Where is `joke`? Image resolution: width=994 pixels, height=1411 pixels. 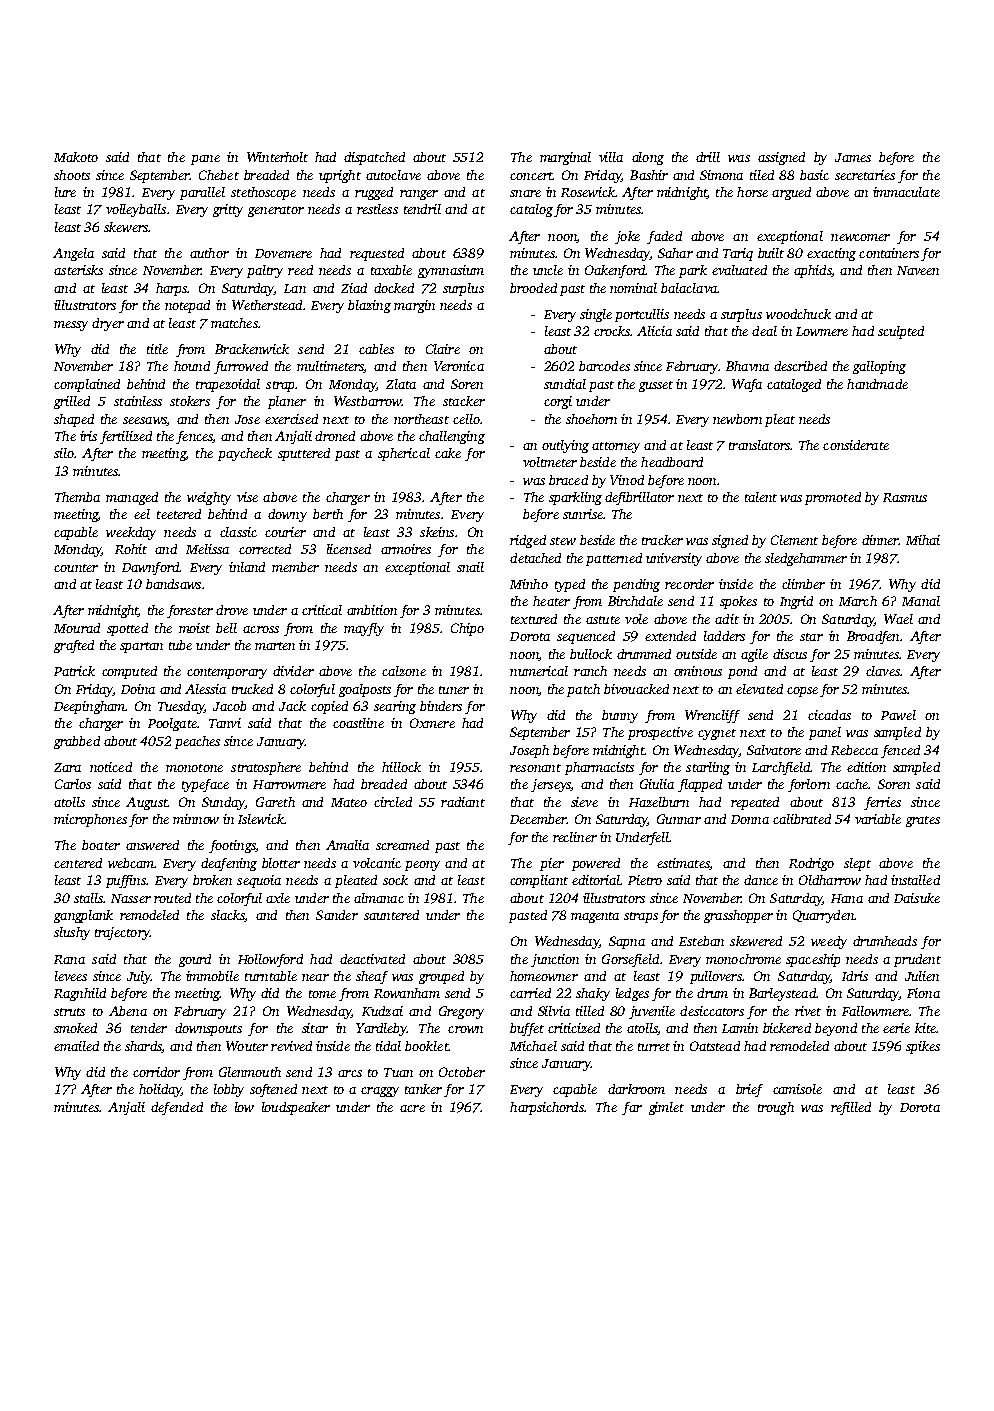 joke is located at coordinates (627, 237).
